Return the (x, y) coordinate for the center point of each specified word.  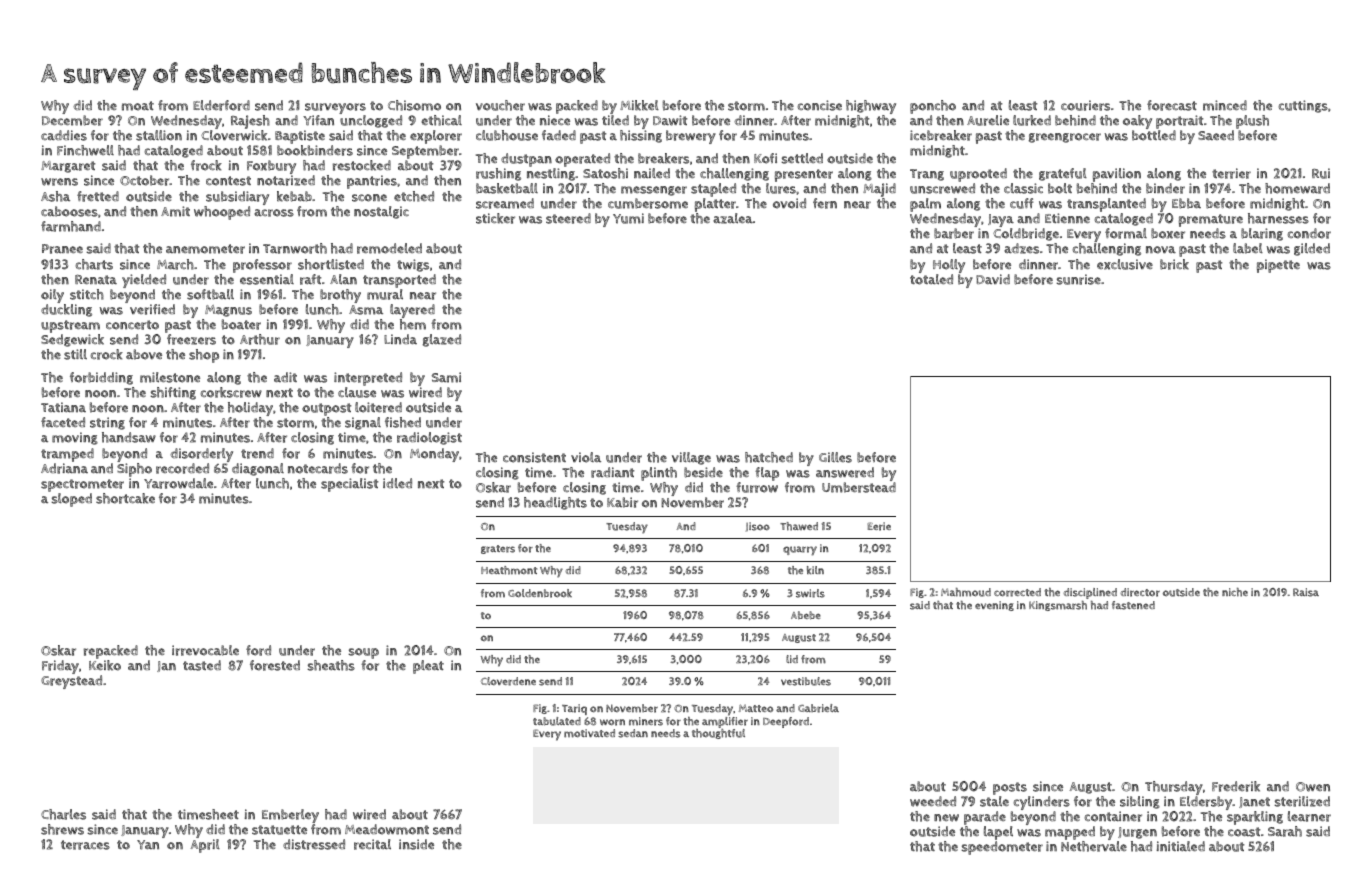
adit (285, 377)
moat (138, 106)
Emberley (290, 816)
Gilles (835, 457)
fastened (1133, 605)
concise (820, 105)
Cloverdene (508, 681)
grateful (1063, 174)
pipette (1278, 266)
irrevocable (205, 650)
